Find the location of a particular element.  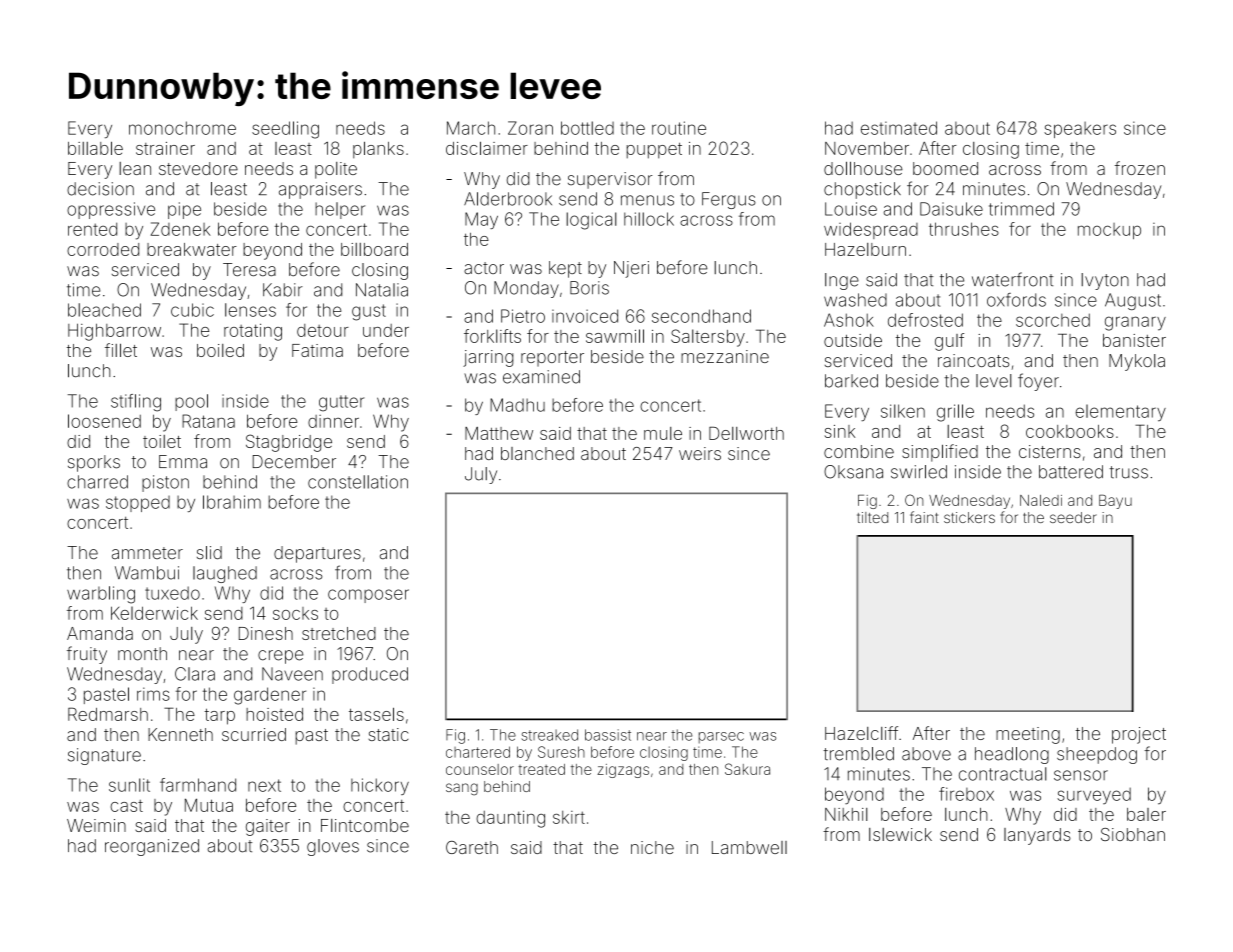

fruity is located at coordinates (87, 655).
